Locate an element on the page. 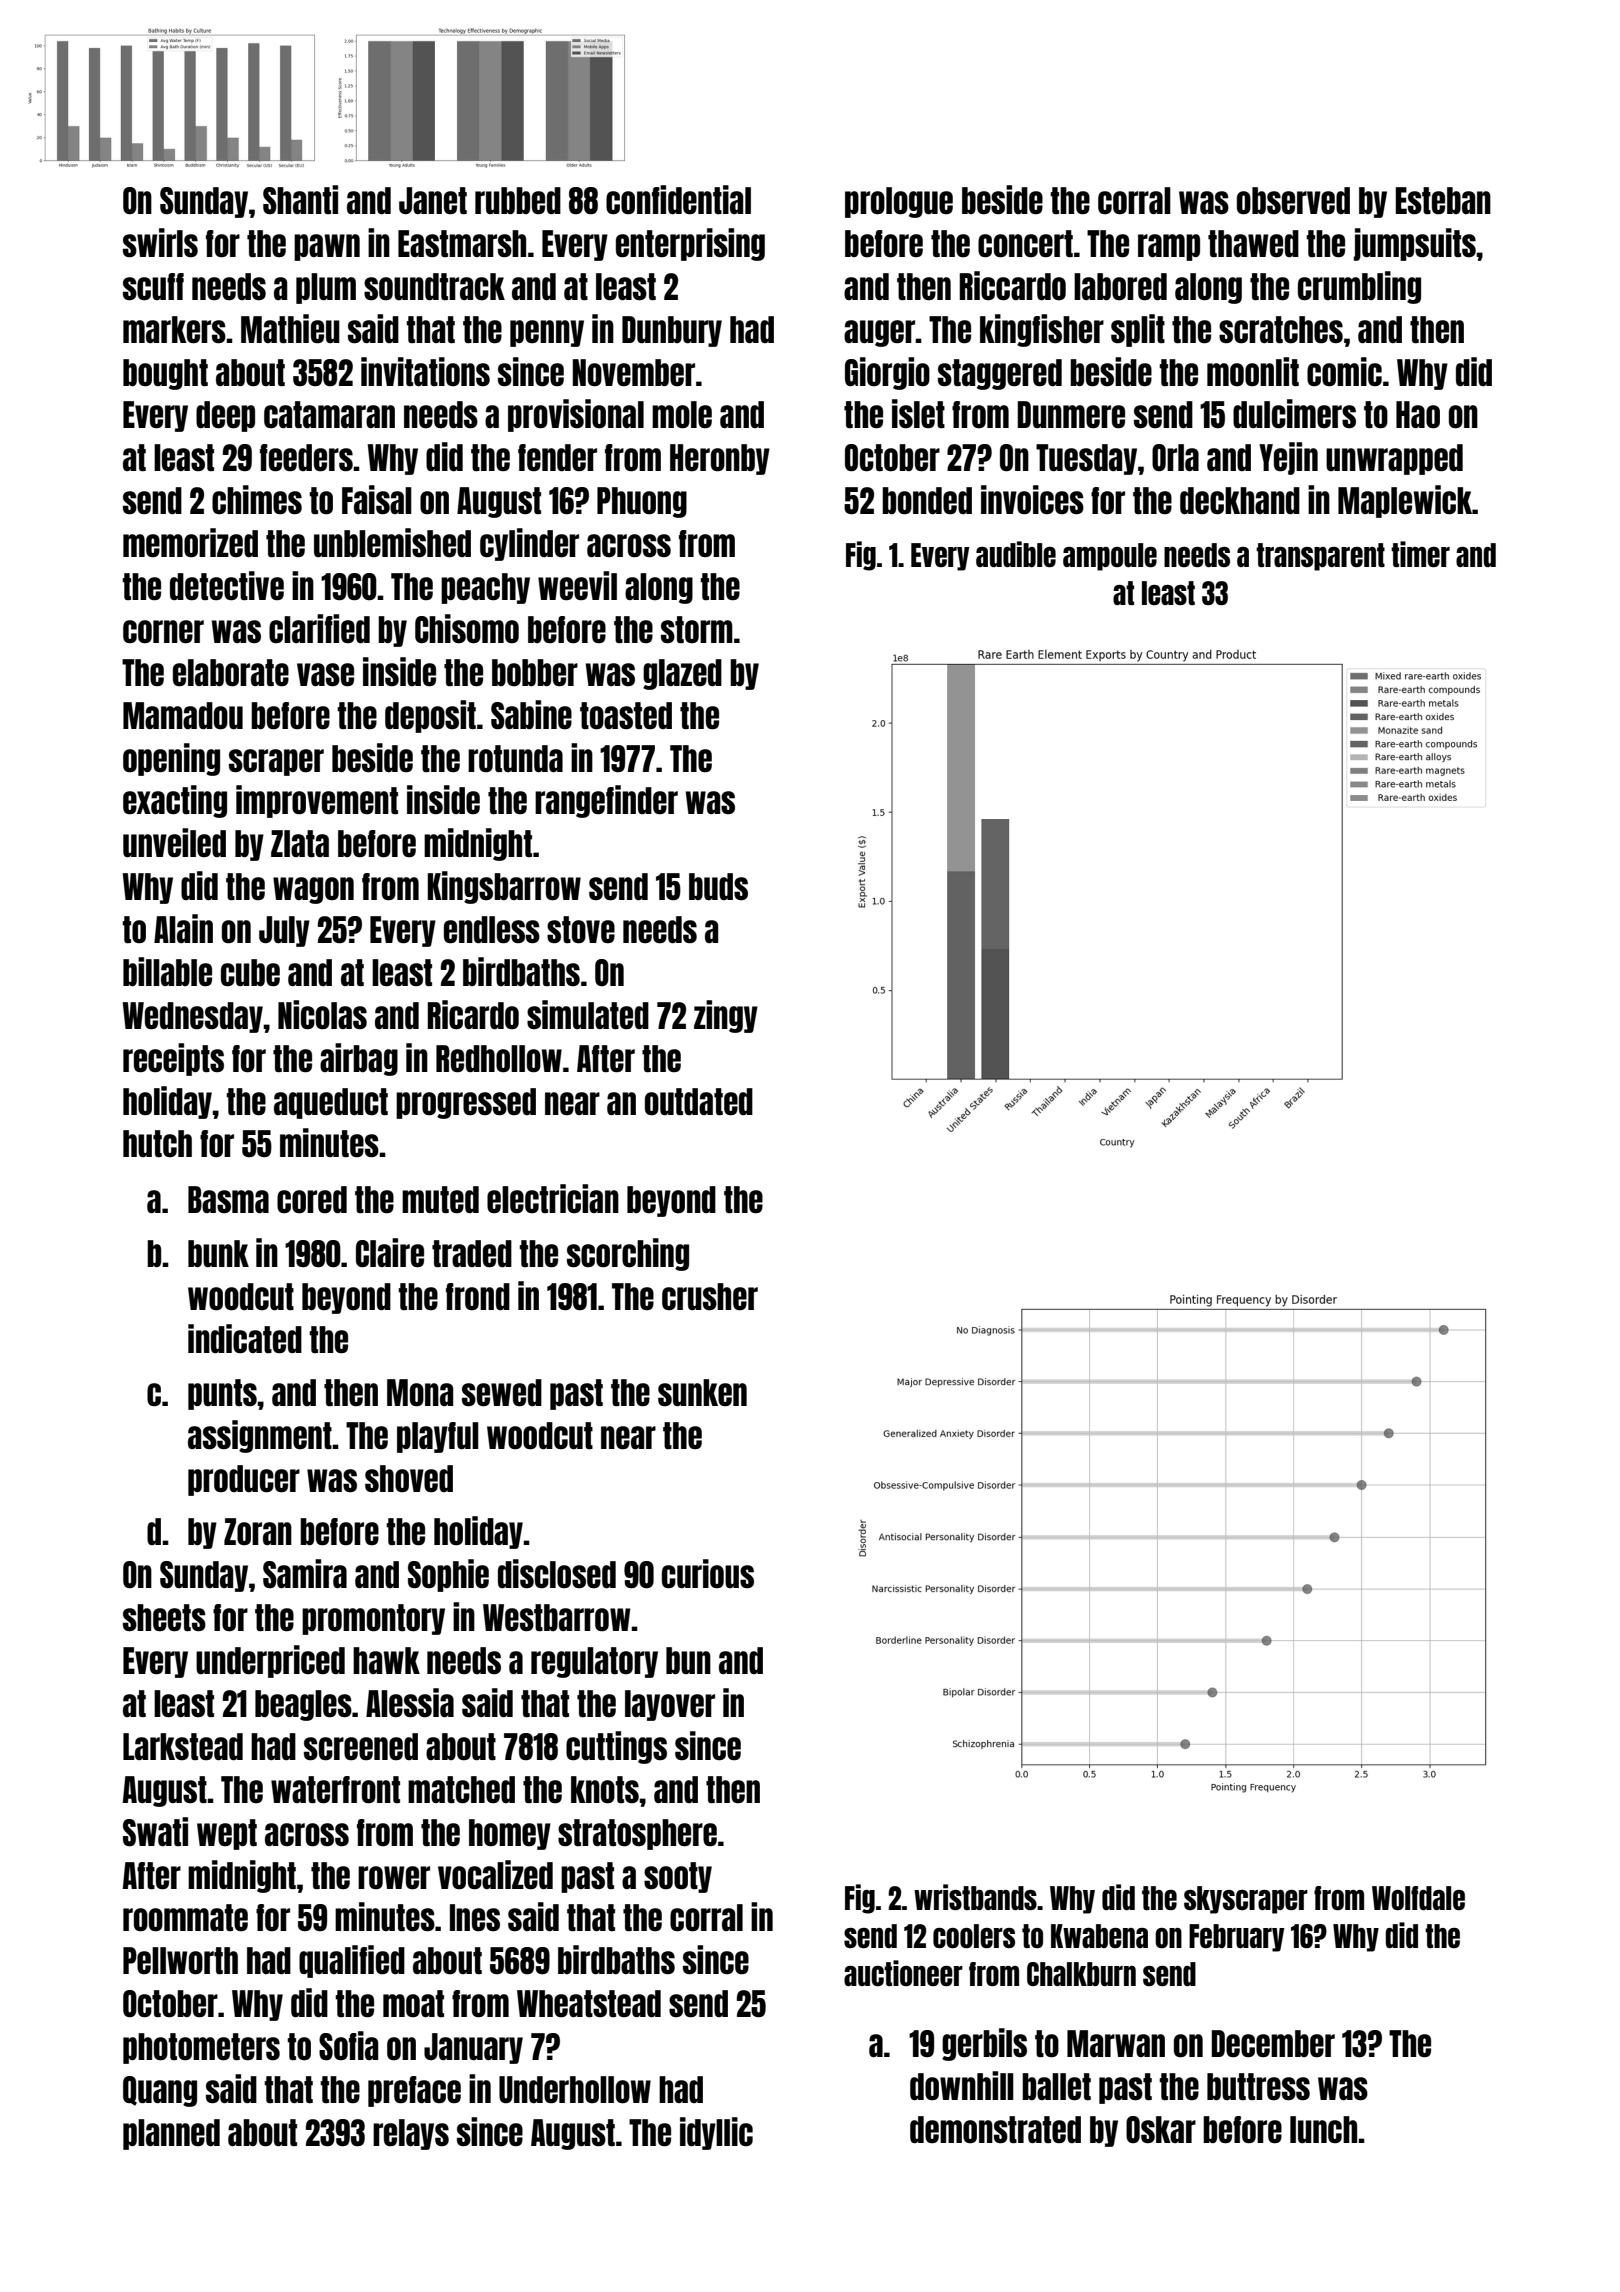 This page has height=2292, width=1620. timer is located at coordinates (1420, 554).
